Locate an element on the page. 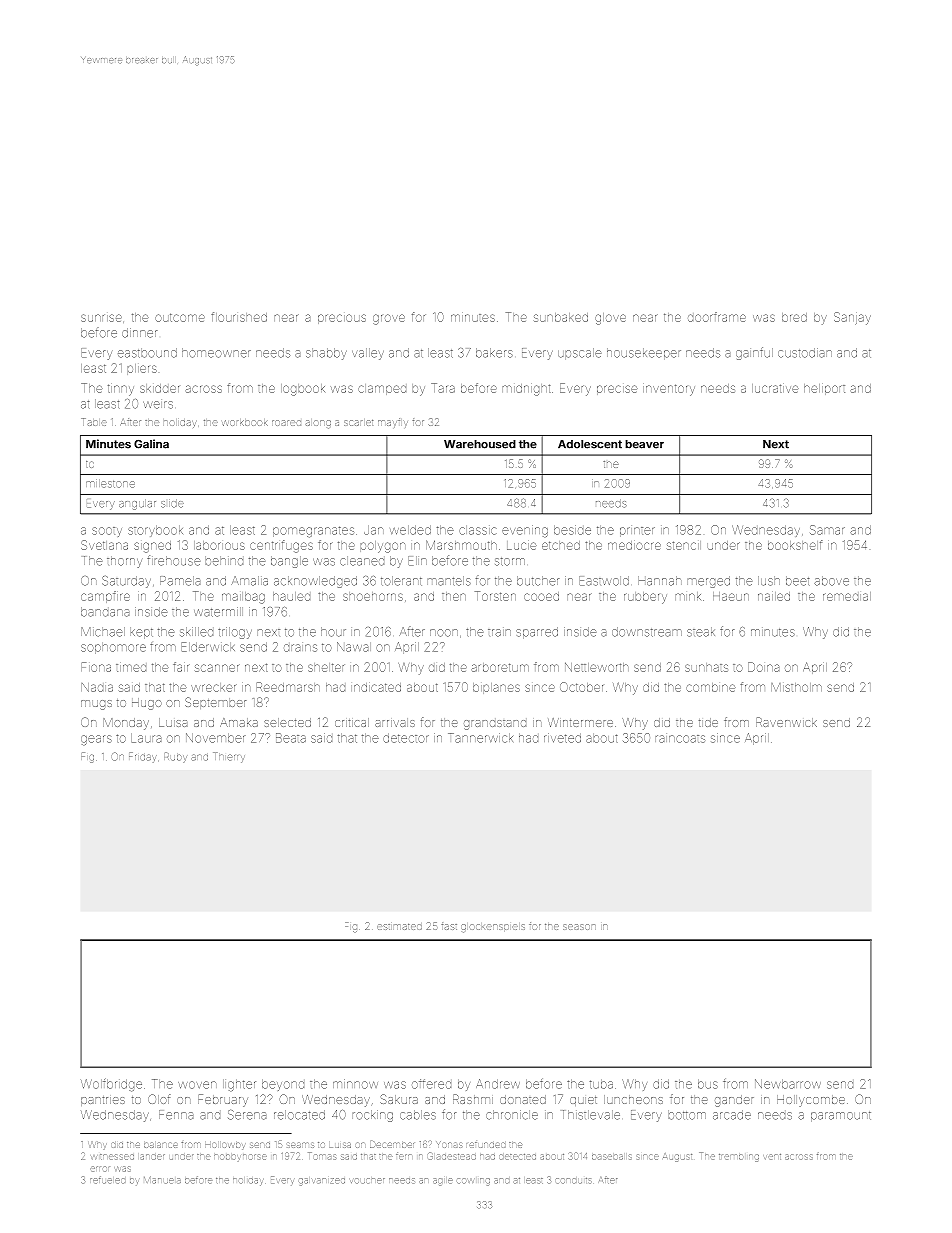  midnight is located at coordinates (526, 390).
